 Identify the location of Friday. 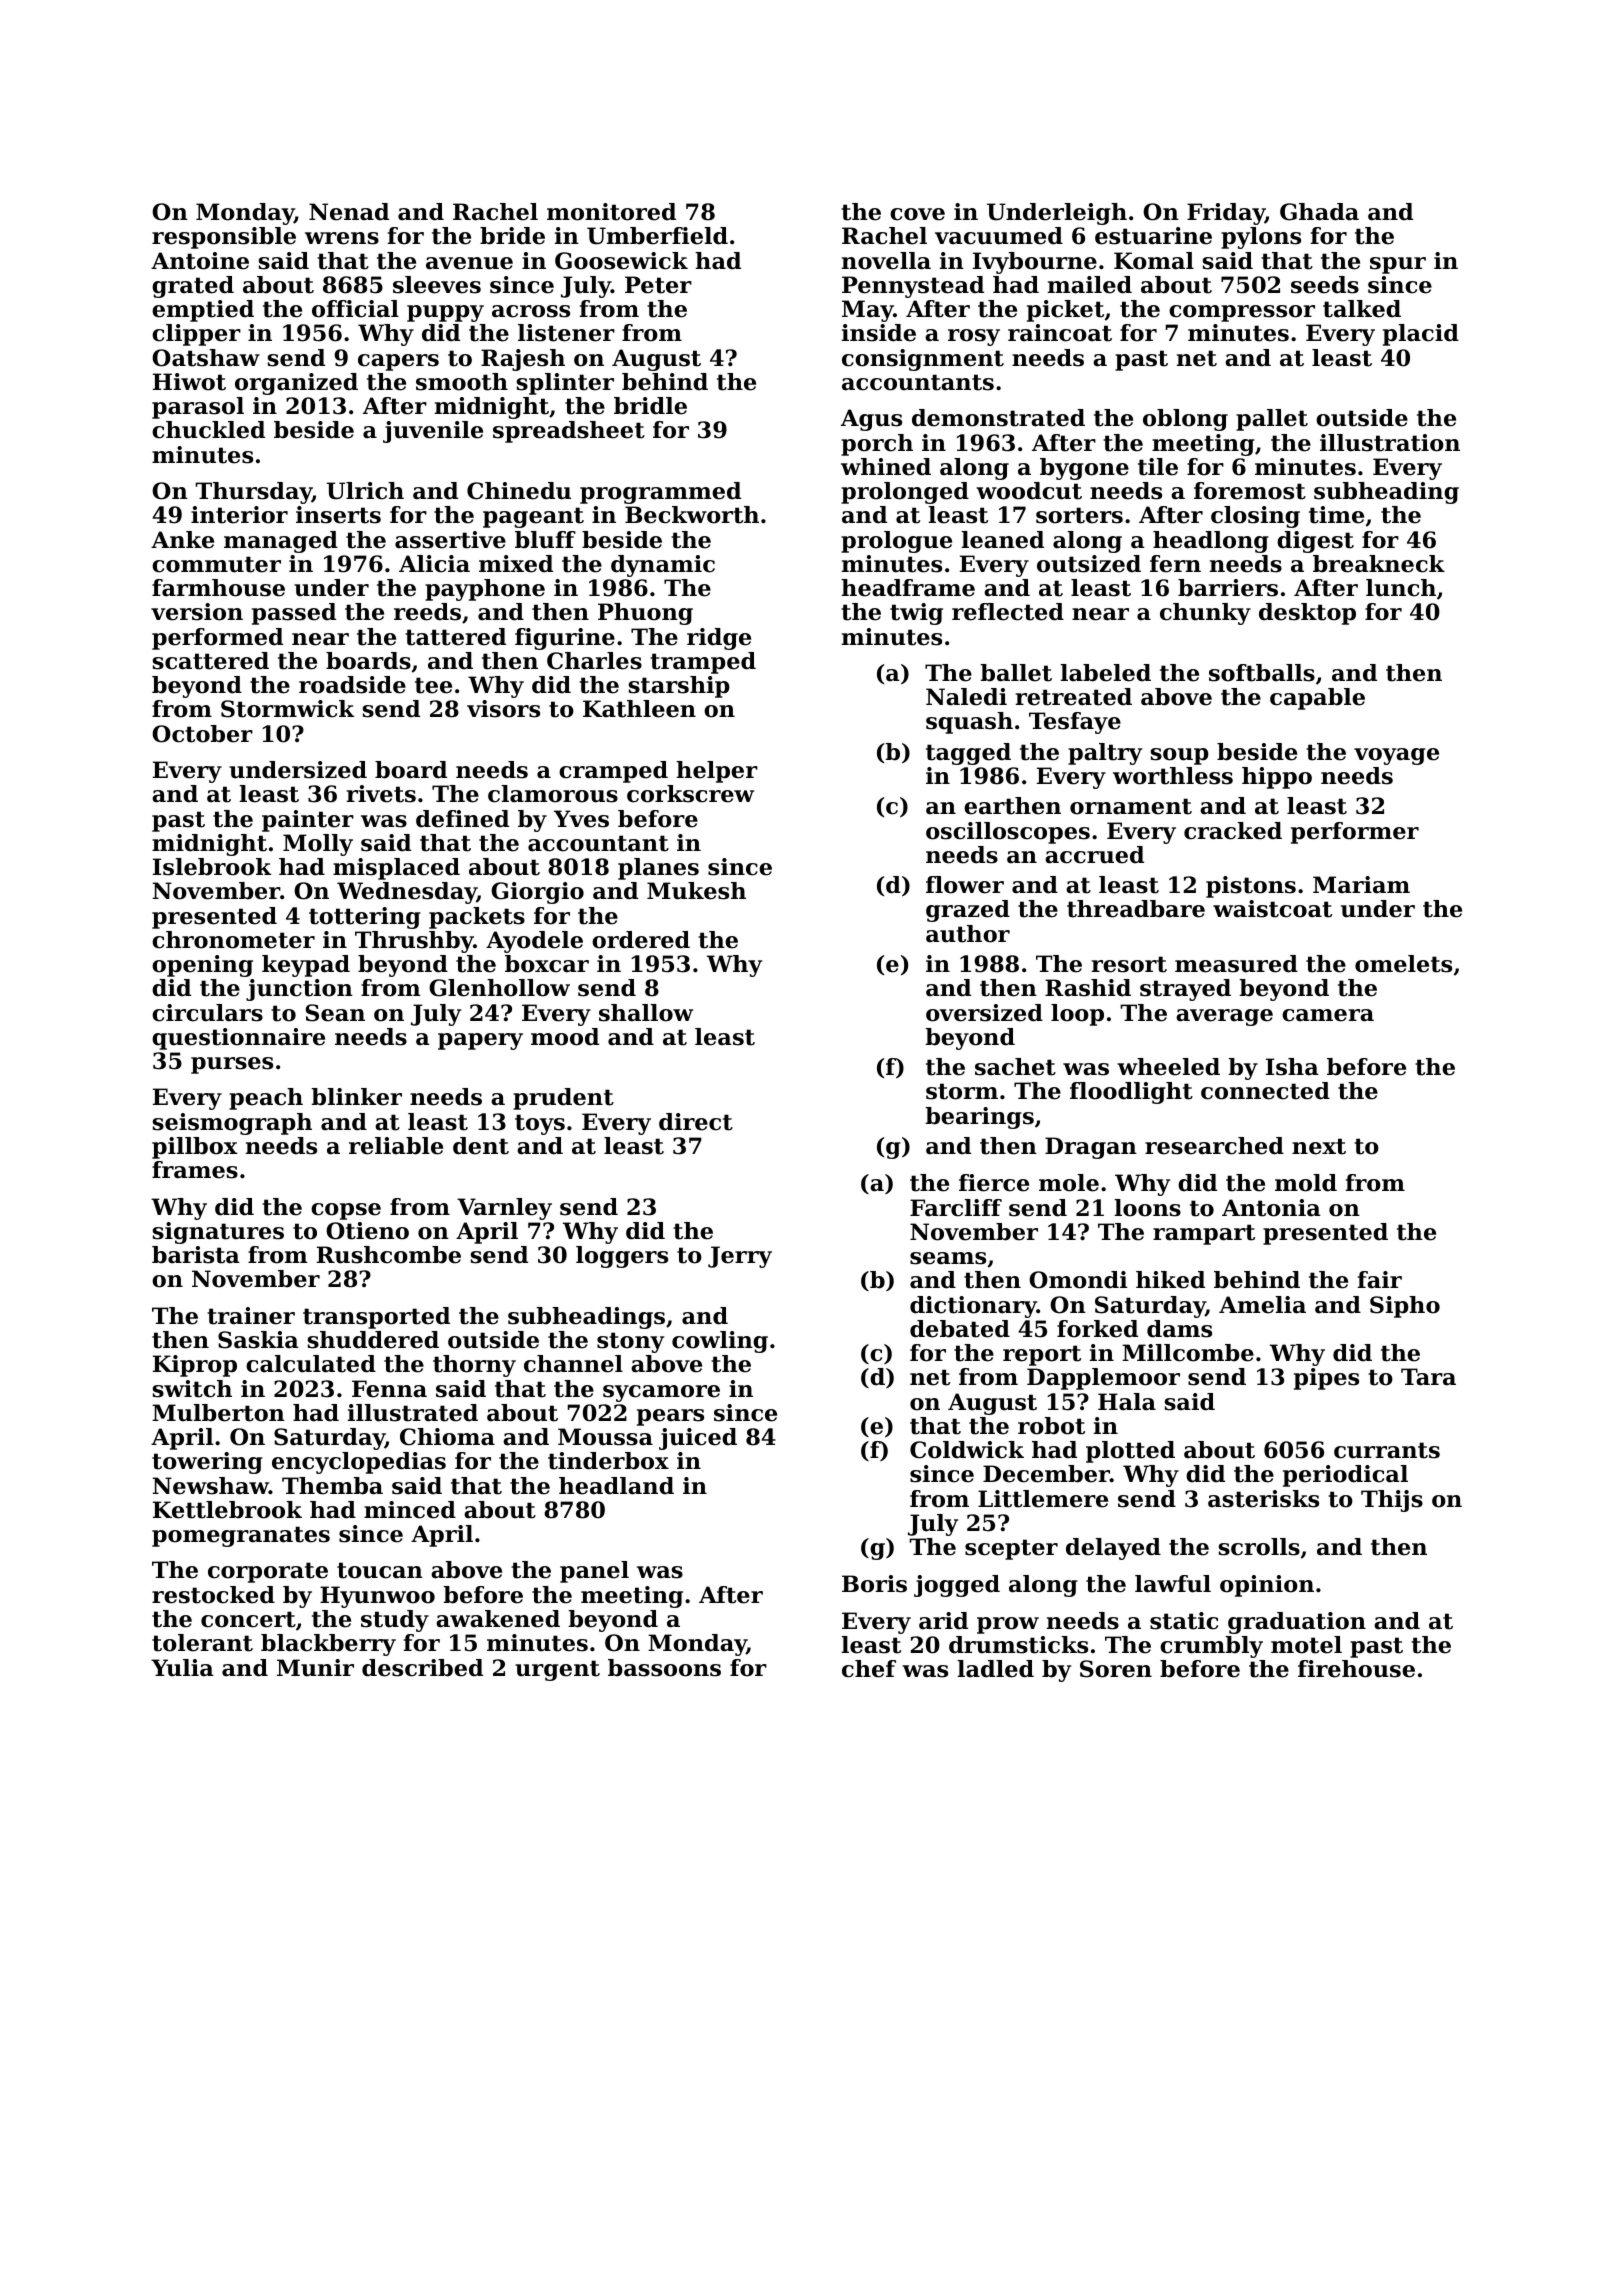
(1226, 214).
